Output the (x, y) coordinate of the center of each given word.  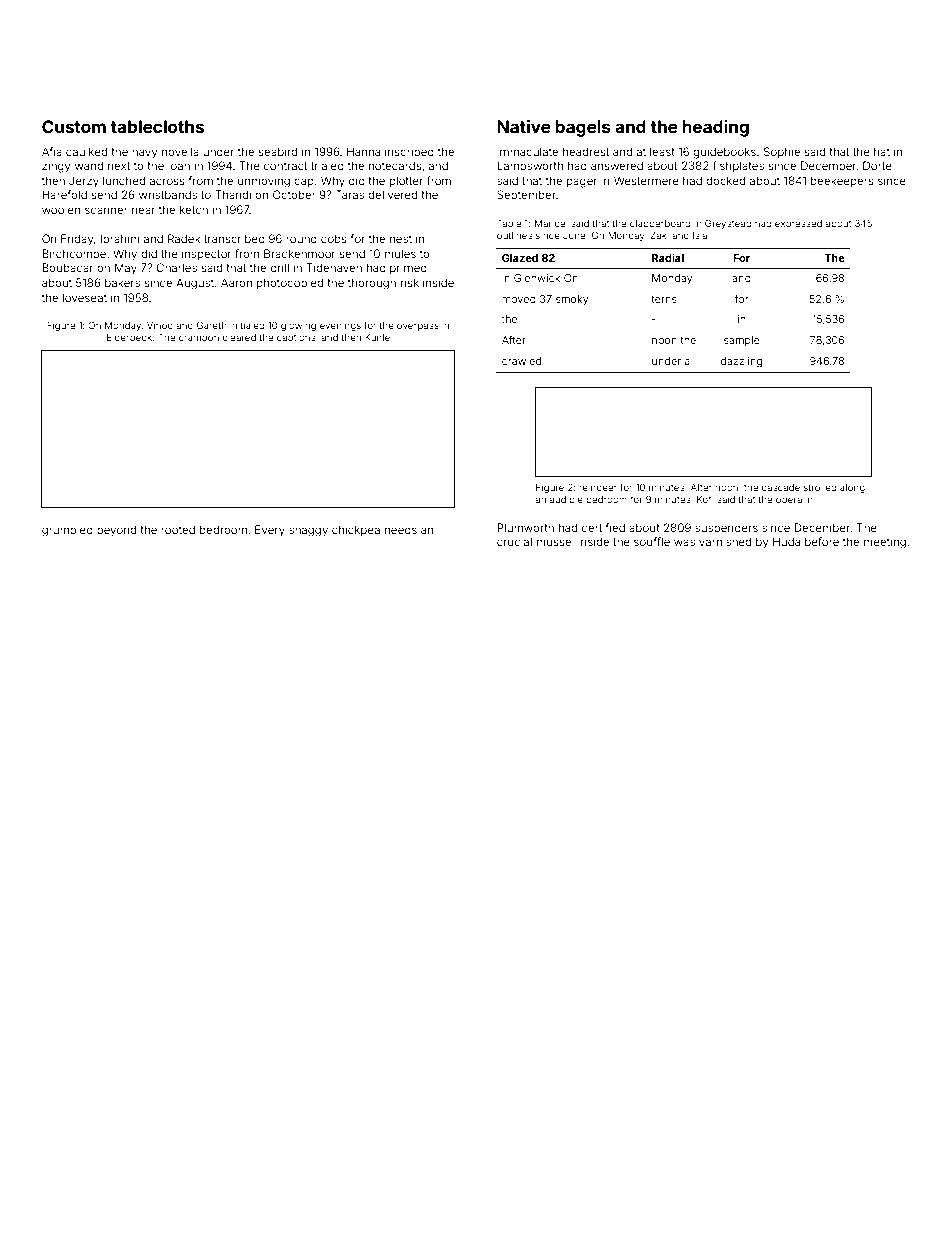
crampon (199, 339)
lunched (124, 180)
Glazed (520, 258)
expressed (798, 224)
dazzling (741, 362)
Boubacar (67, 267)
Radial (668, 257)
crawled (521, 361)
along (852, 488)
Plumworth (525, 527)
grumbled (67, 531)
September (526, 195)
